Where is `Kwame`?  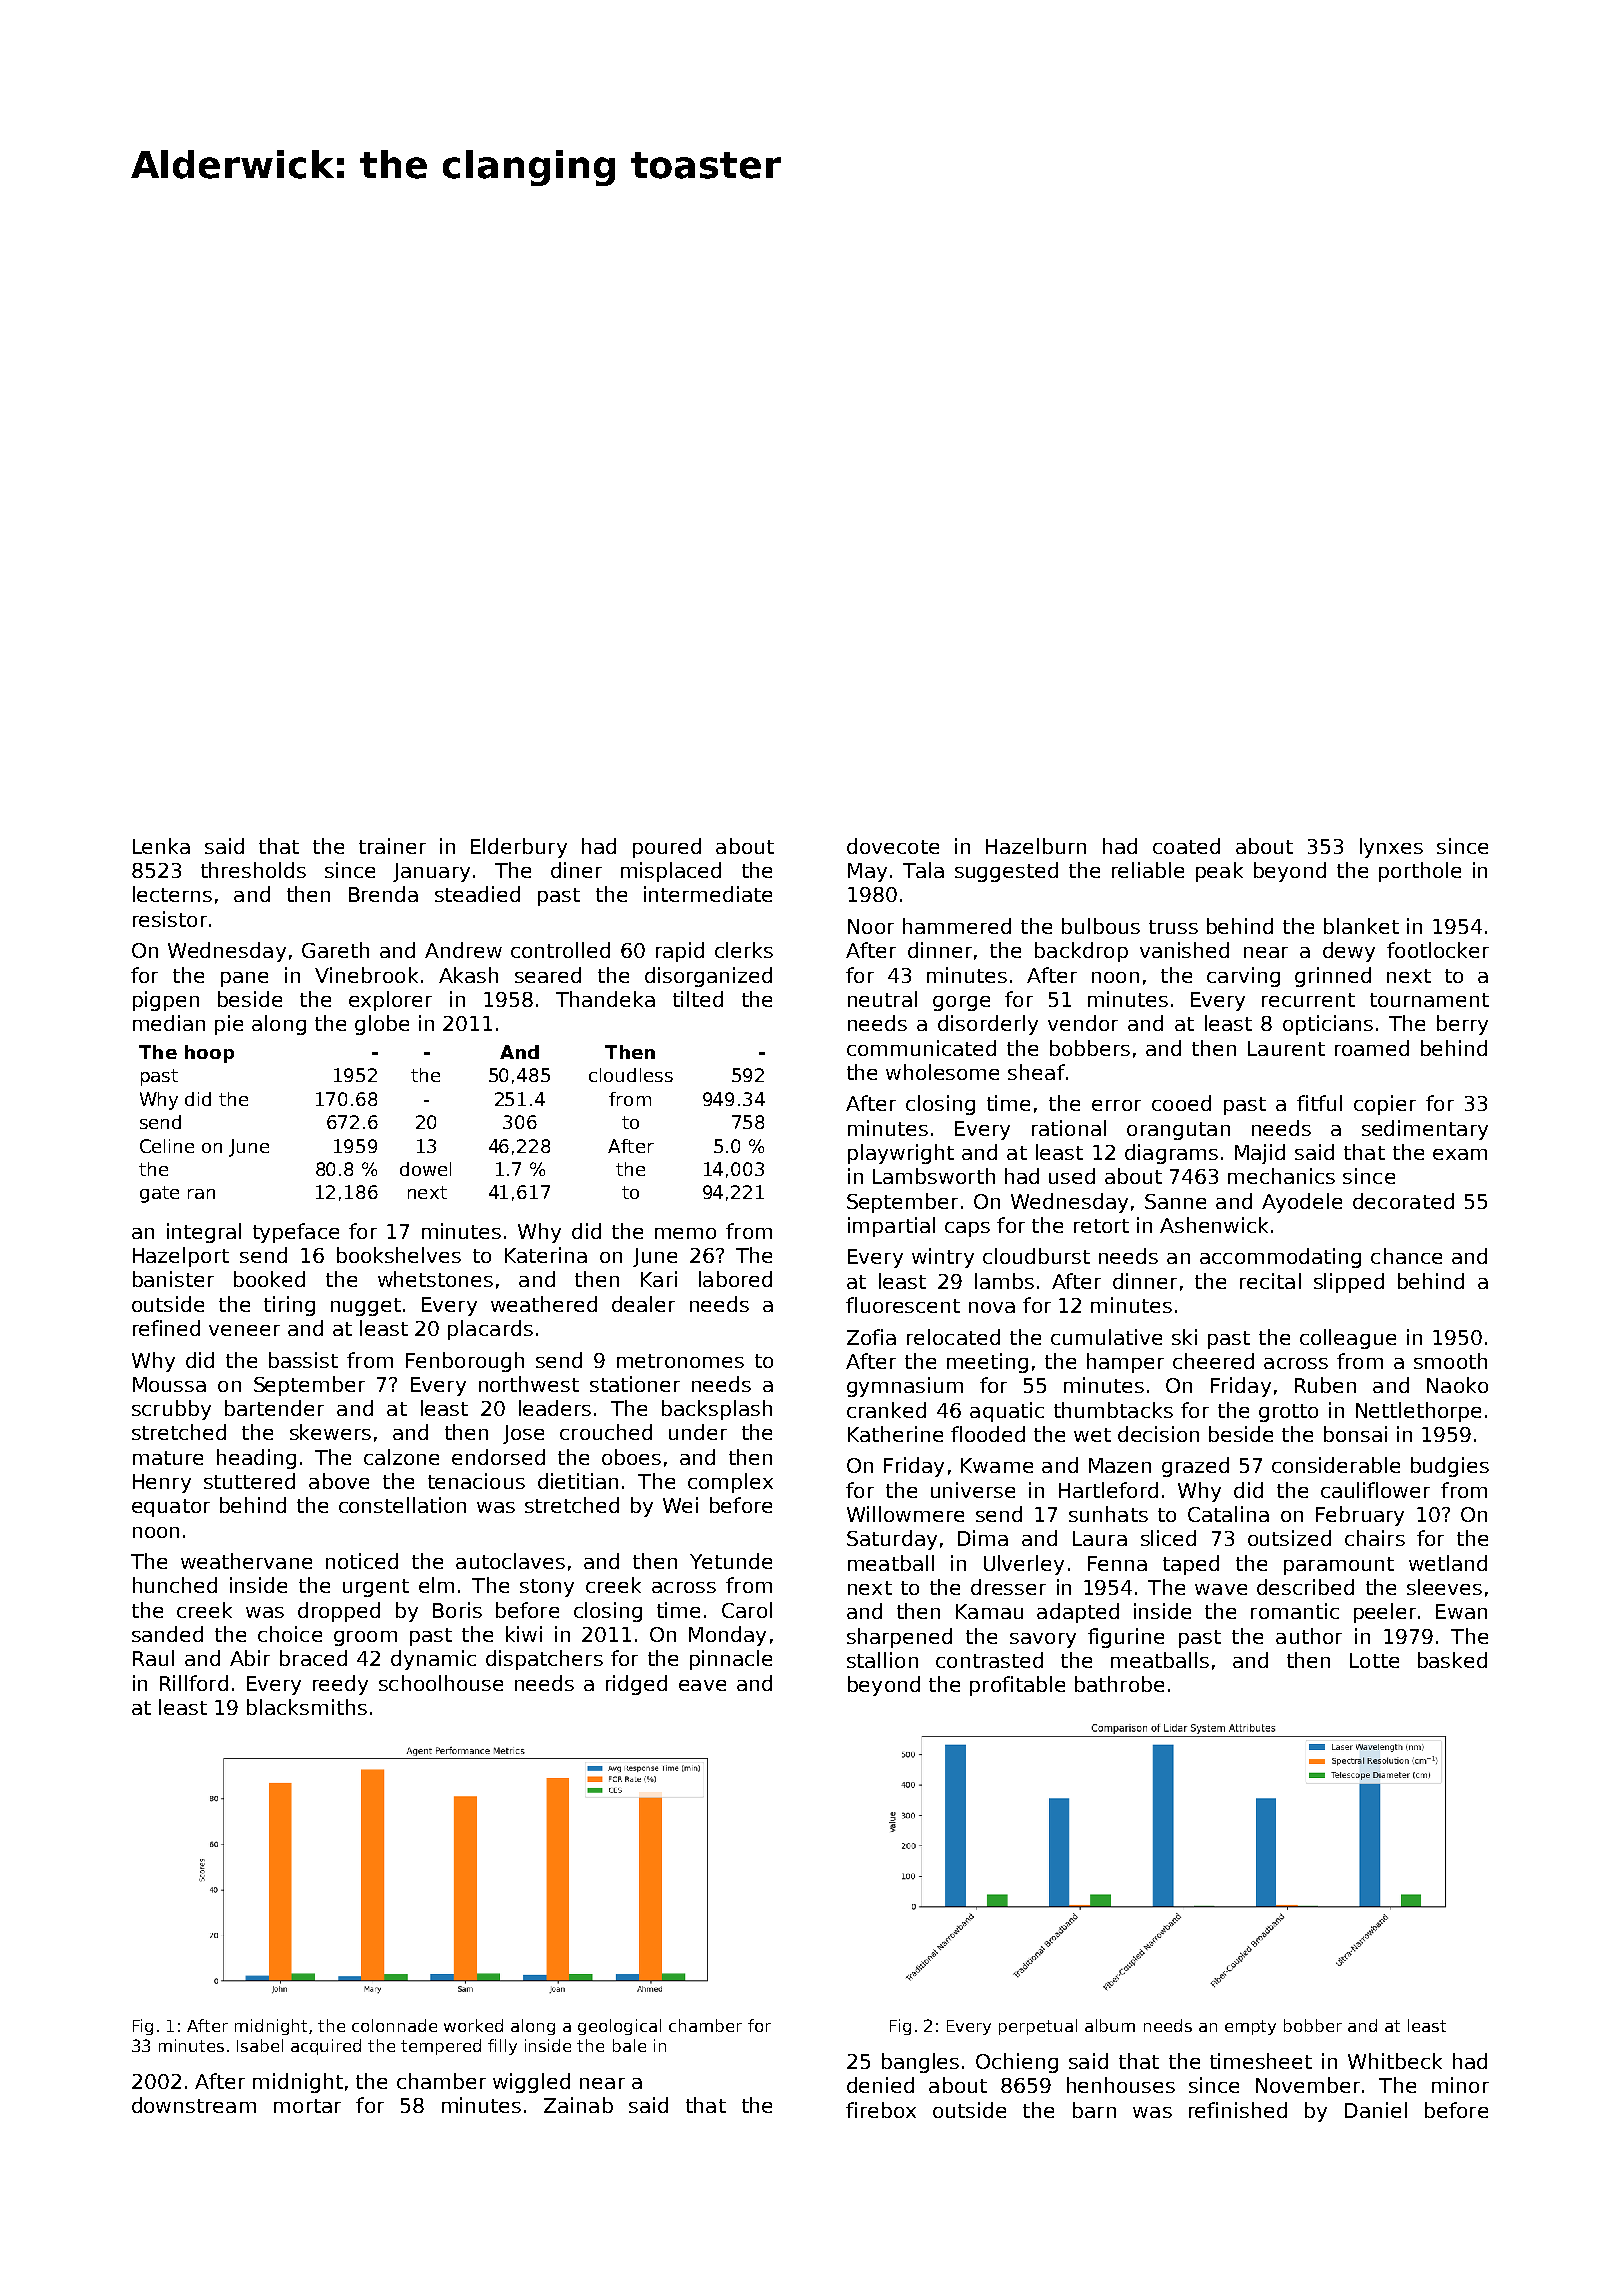
Kwame is located at coordinates (997, 1465).
